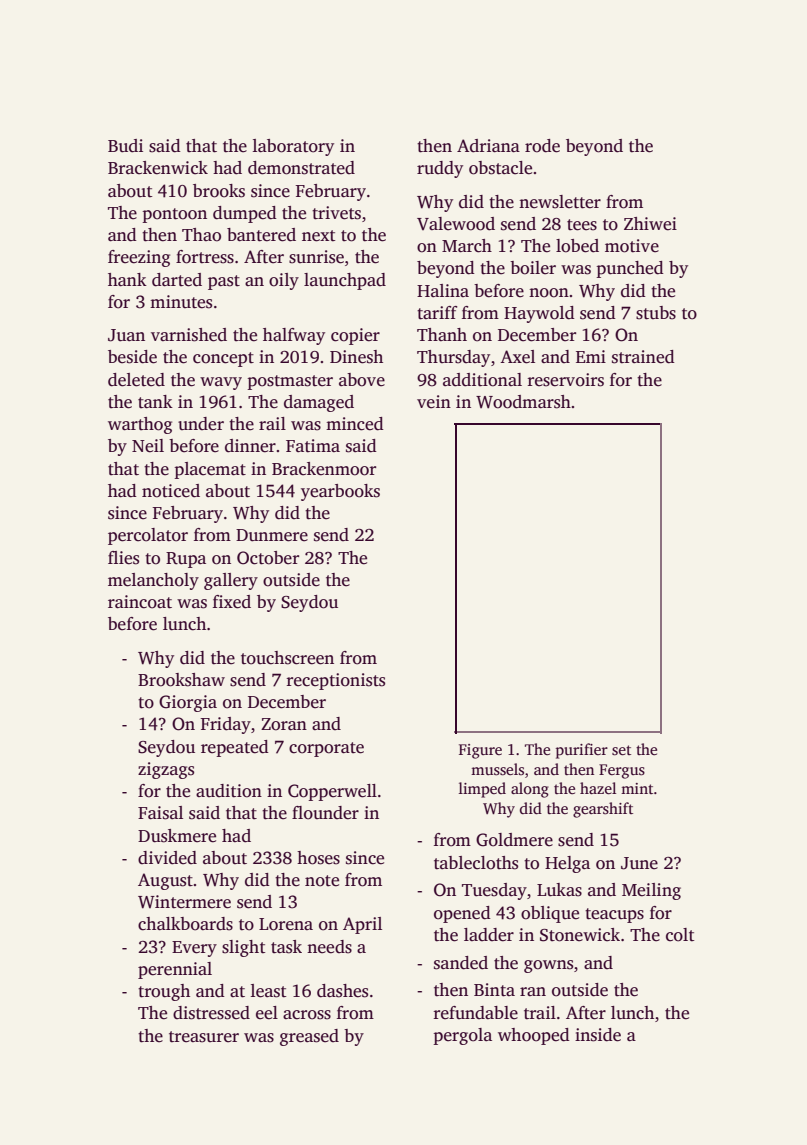 This screenshot has height=1145, width=807. What do you see at coordinates (560, 202) in the screenshot?
I see `newsletter` at bounding box center [560, 202].
